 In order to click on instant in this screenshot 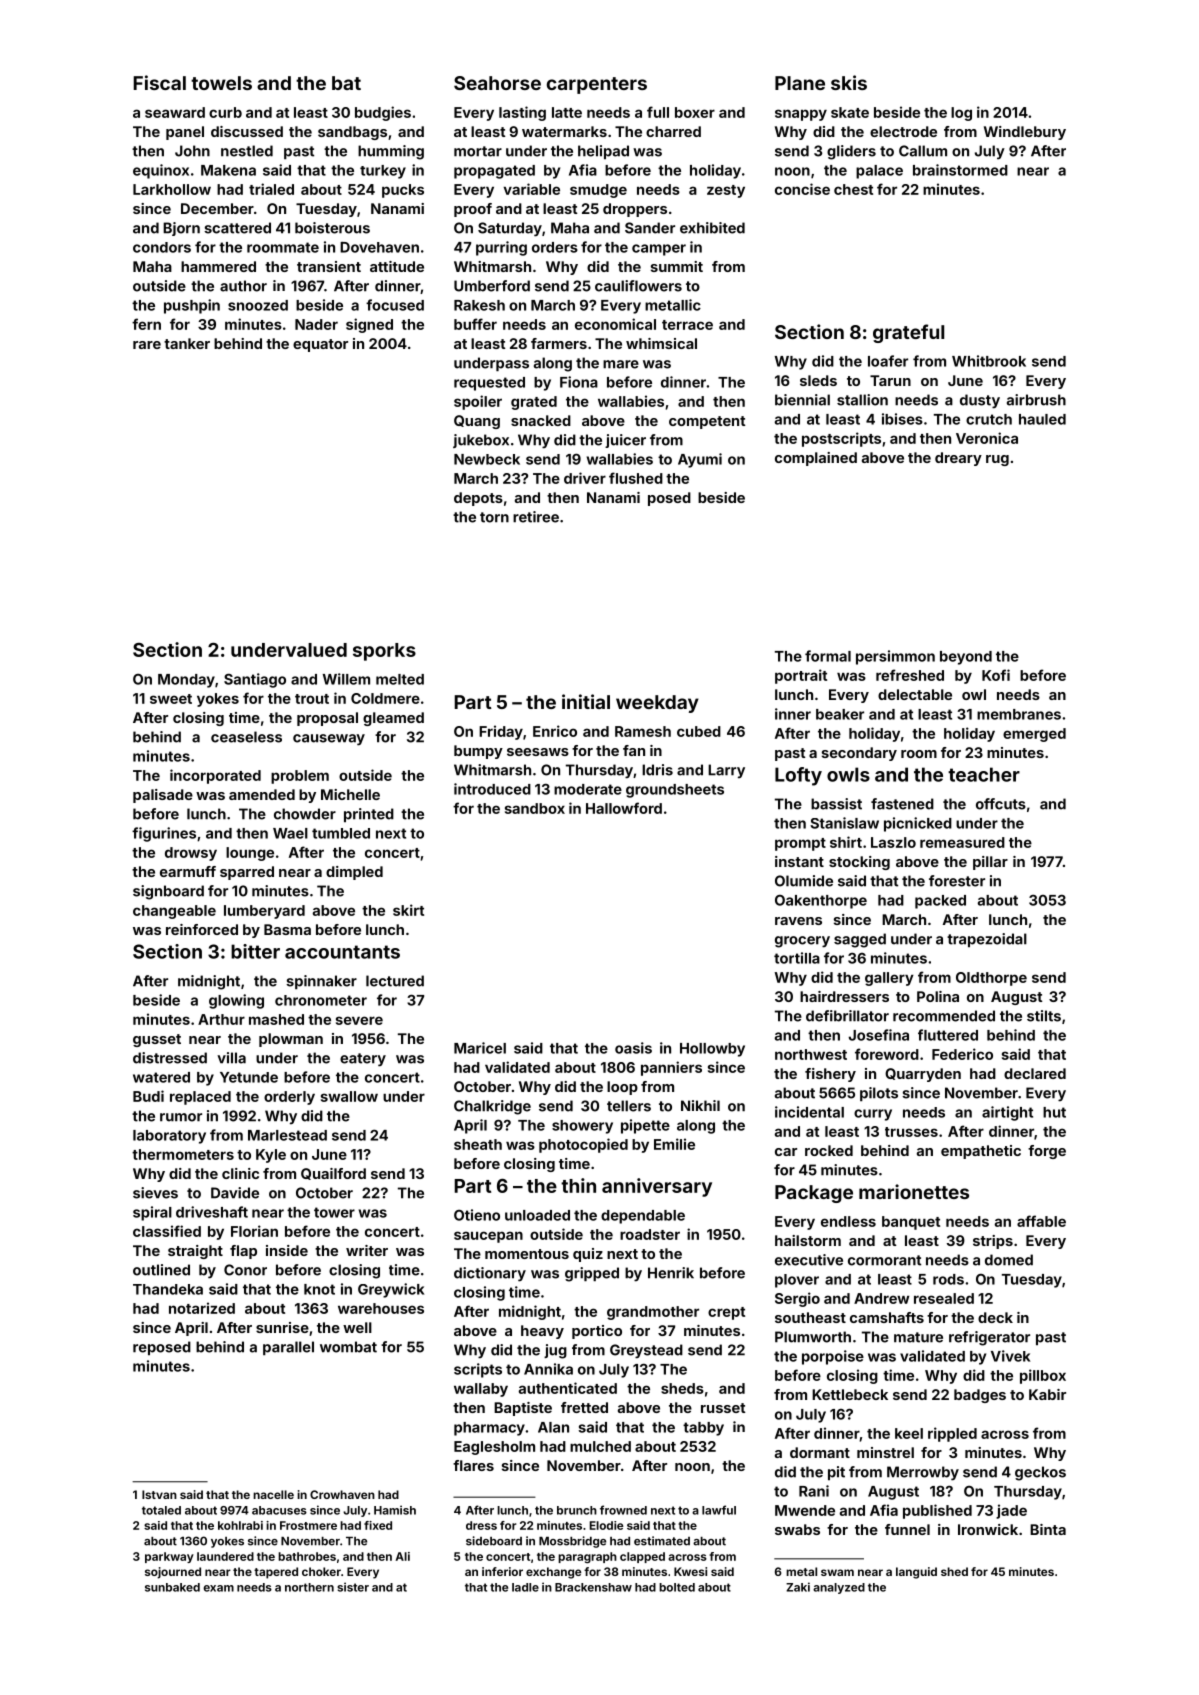, I will do `click(799, 861)`.
